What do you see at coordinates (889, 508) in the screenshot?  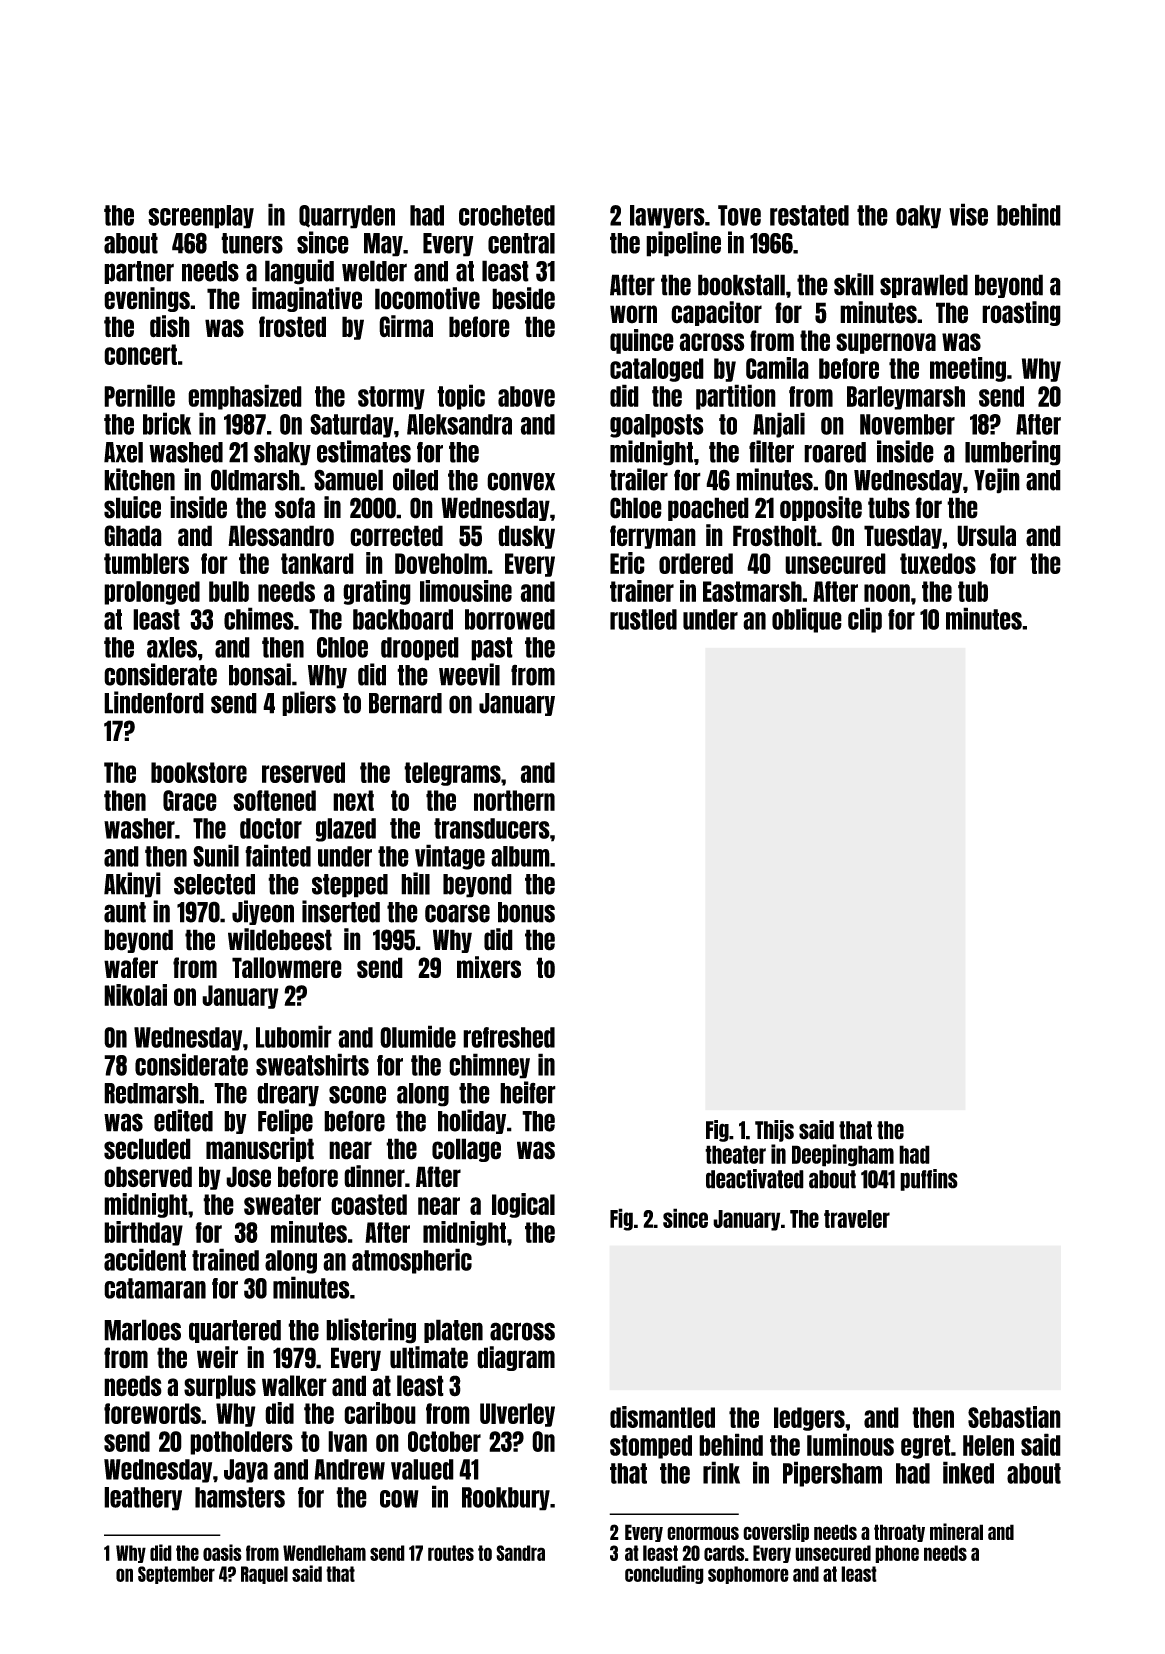 I see `tubs` at bounding box center [889, 508].
